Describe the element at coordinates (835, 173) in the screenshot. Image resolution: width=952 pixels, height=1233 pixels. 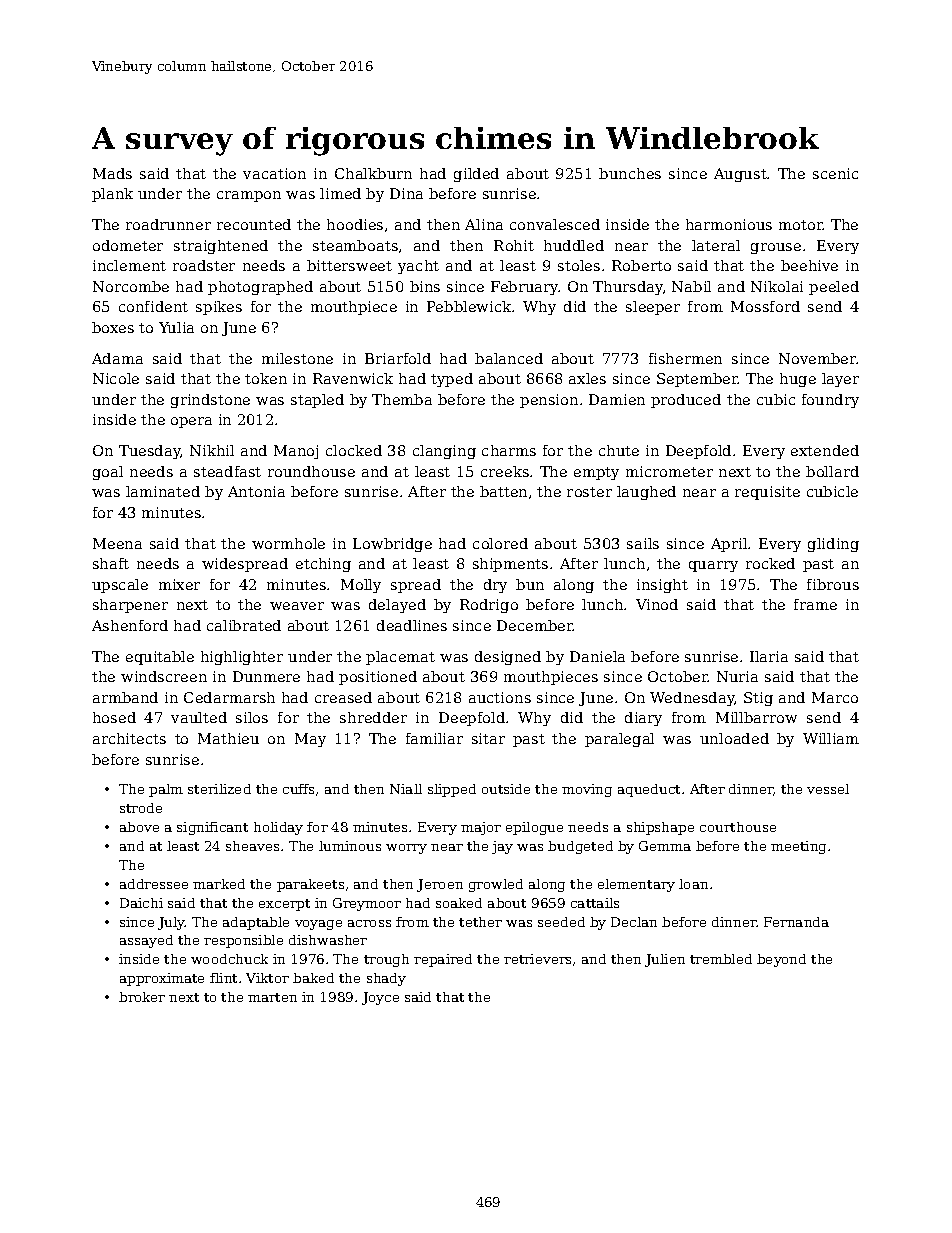
I see `scenic` at that location.
